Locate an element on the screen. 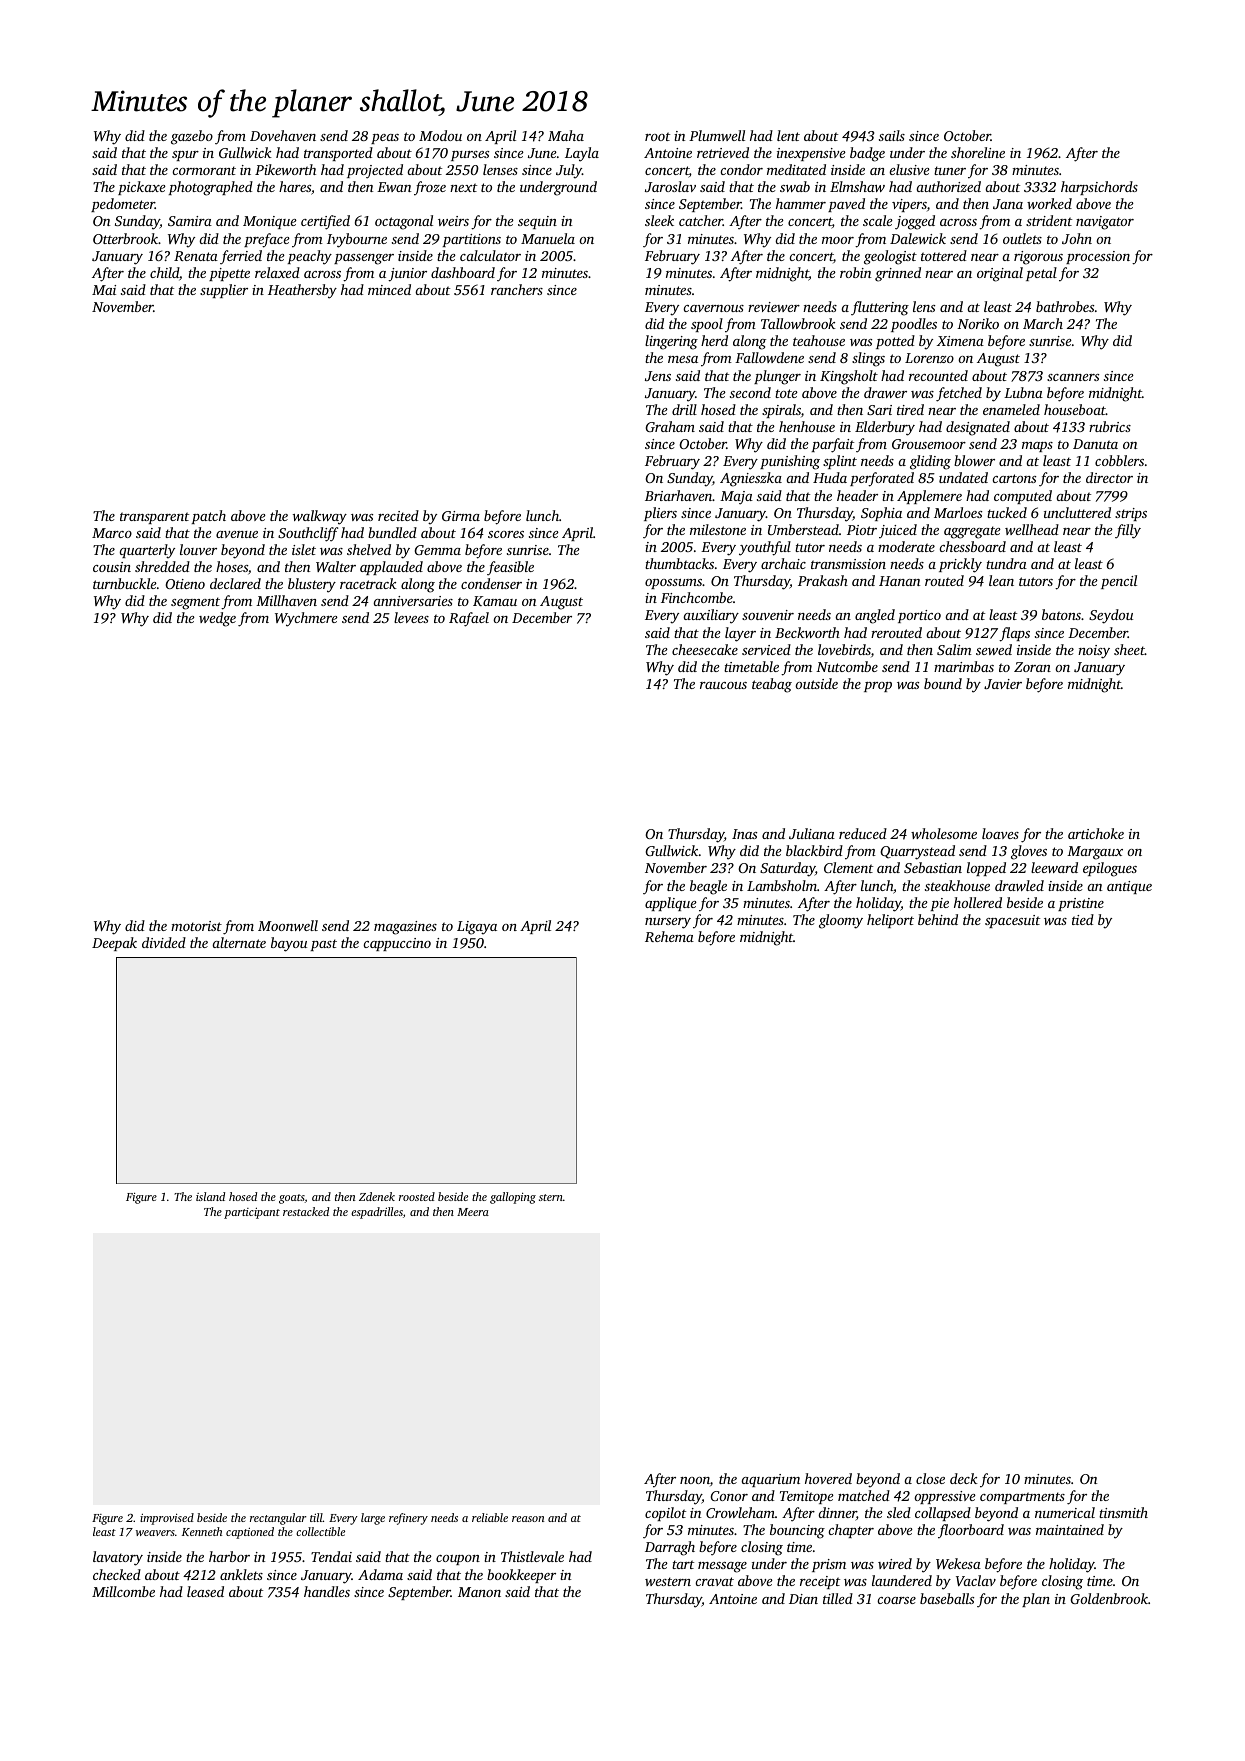  reliable is located at coordinates (490, 1517).
